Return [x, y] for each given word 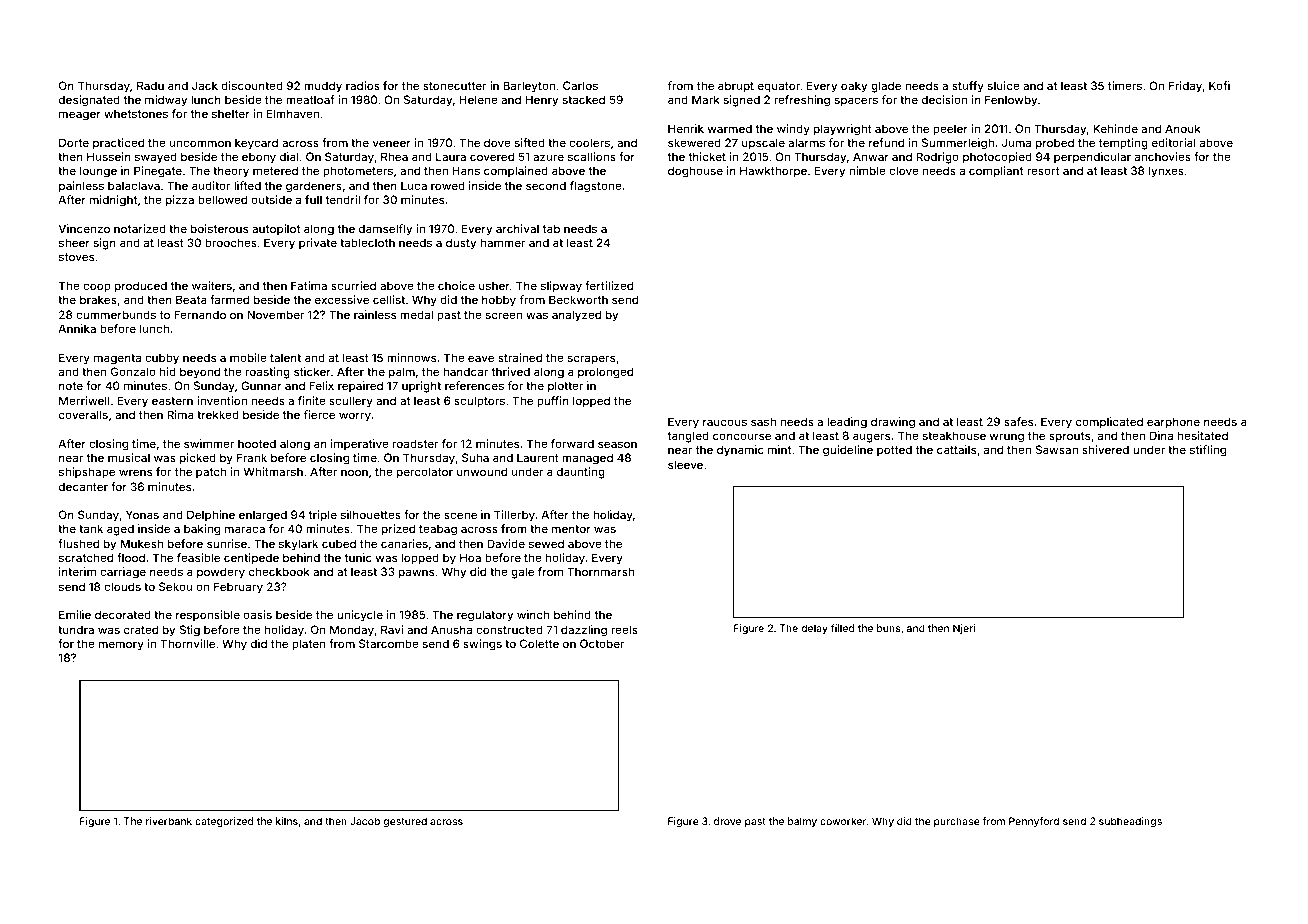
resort [1043, 171]
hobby [499, 301]
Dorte [74, 142]
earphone [1173, 423]
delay [814, 629]
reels [624, 629]
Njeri [964, 629]
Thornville [187, 643]
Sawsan [1057, 449]
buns [889, 628]
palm [402, 373]
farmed [229, 299]
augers [871, 438]
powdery [221, 573]
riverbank [169, 821]
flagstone [596, 187]
